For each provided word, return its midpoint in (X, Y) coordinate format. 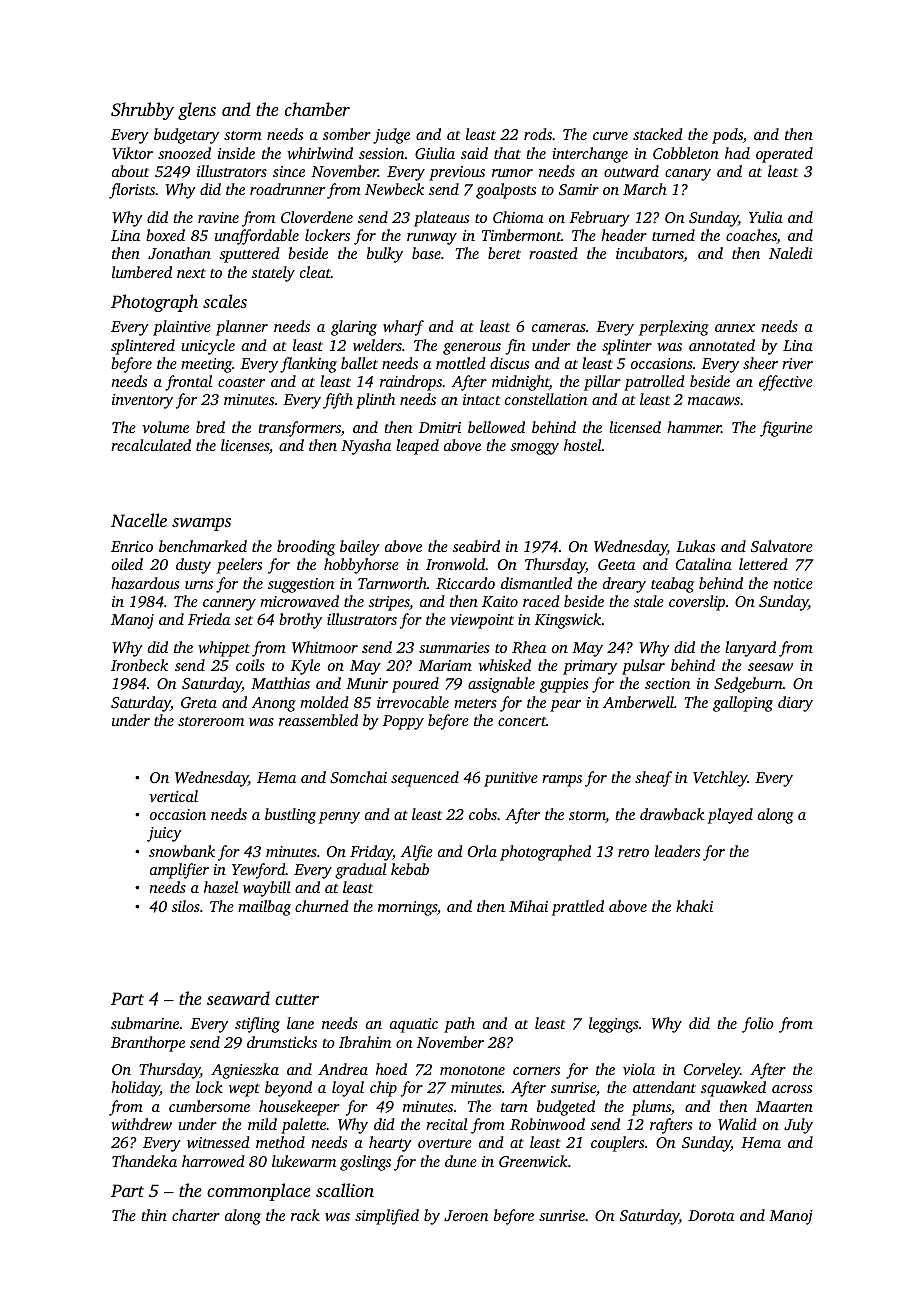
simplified (387, 1217)
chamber (317, 109)
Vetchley (720, 779)
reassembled (318, 720)
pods (727, 136)
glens (197, 111)
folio (758, 1025)
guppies (564, 685)
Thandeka (144, 1161)
